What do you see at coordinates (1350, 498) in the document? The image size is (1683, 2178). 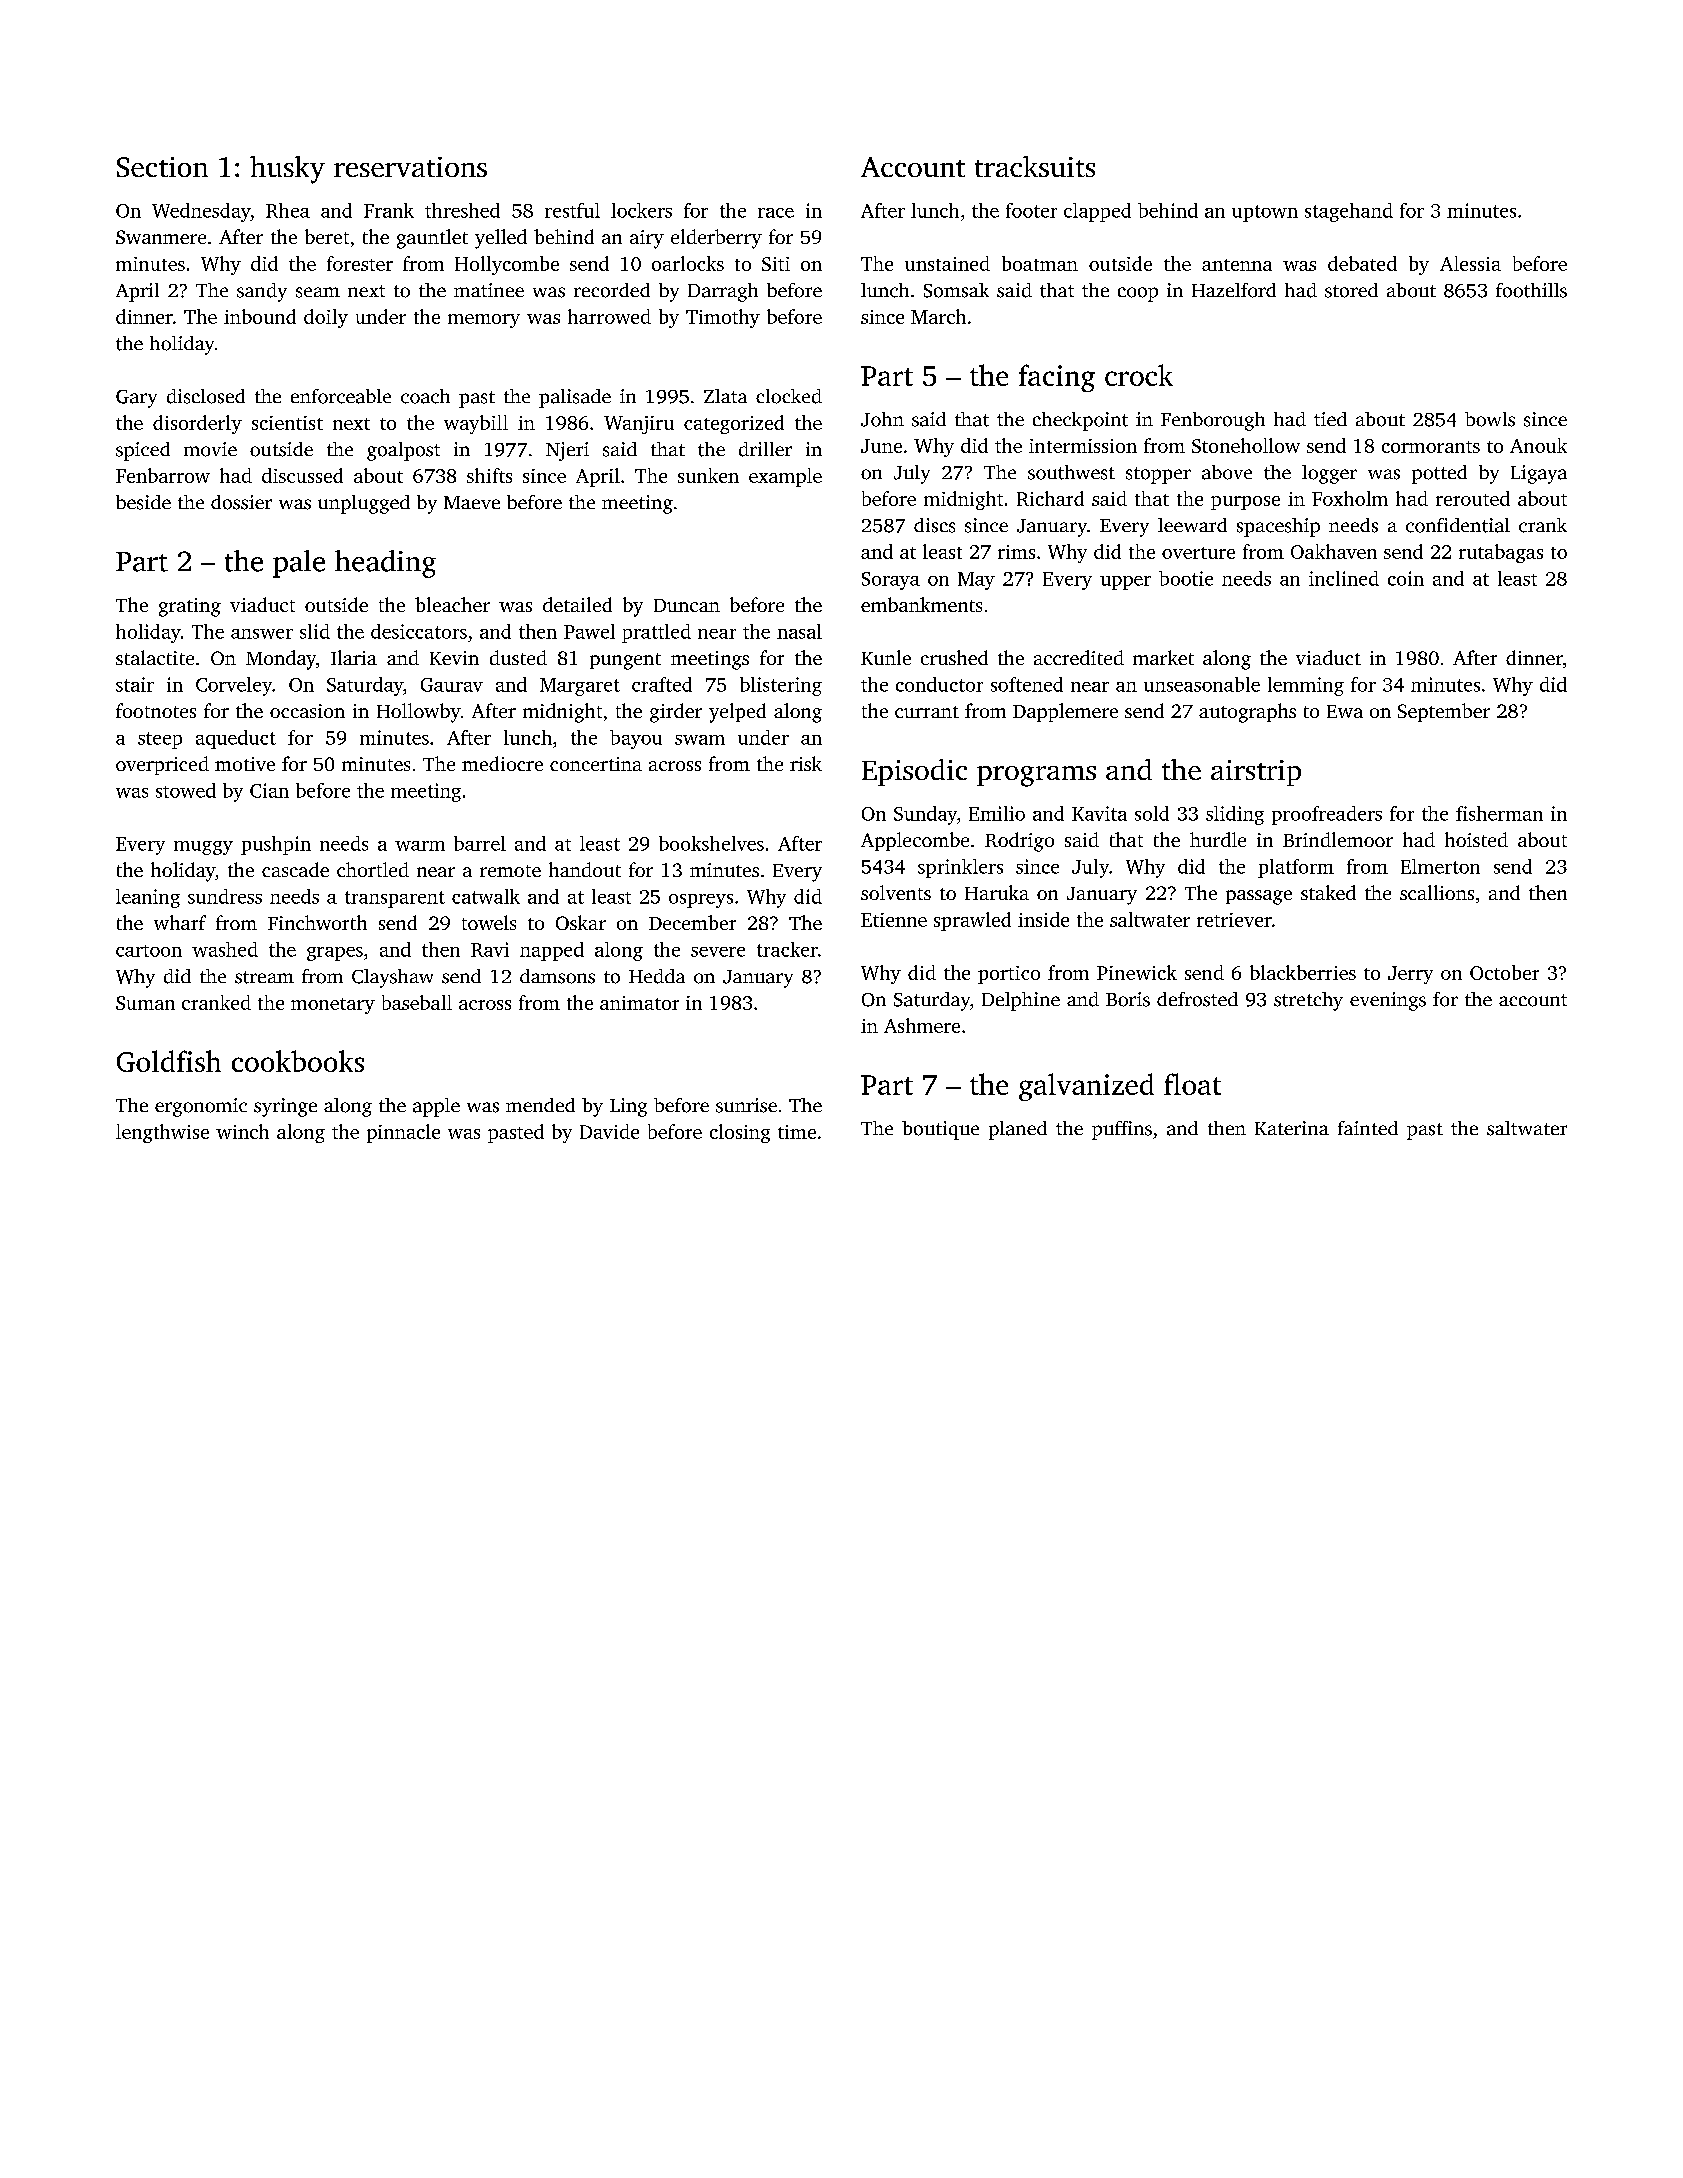 I see `Foxholm` at bounding box center [1350, 498].
